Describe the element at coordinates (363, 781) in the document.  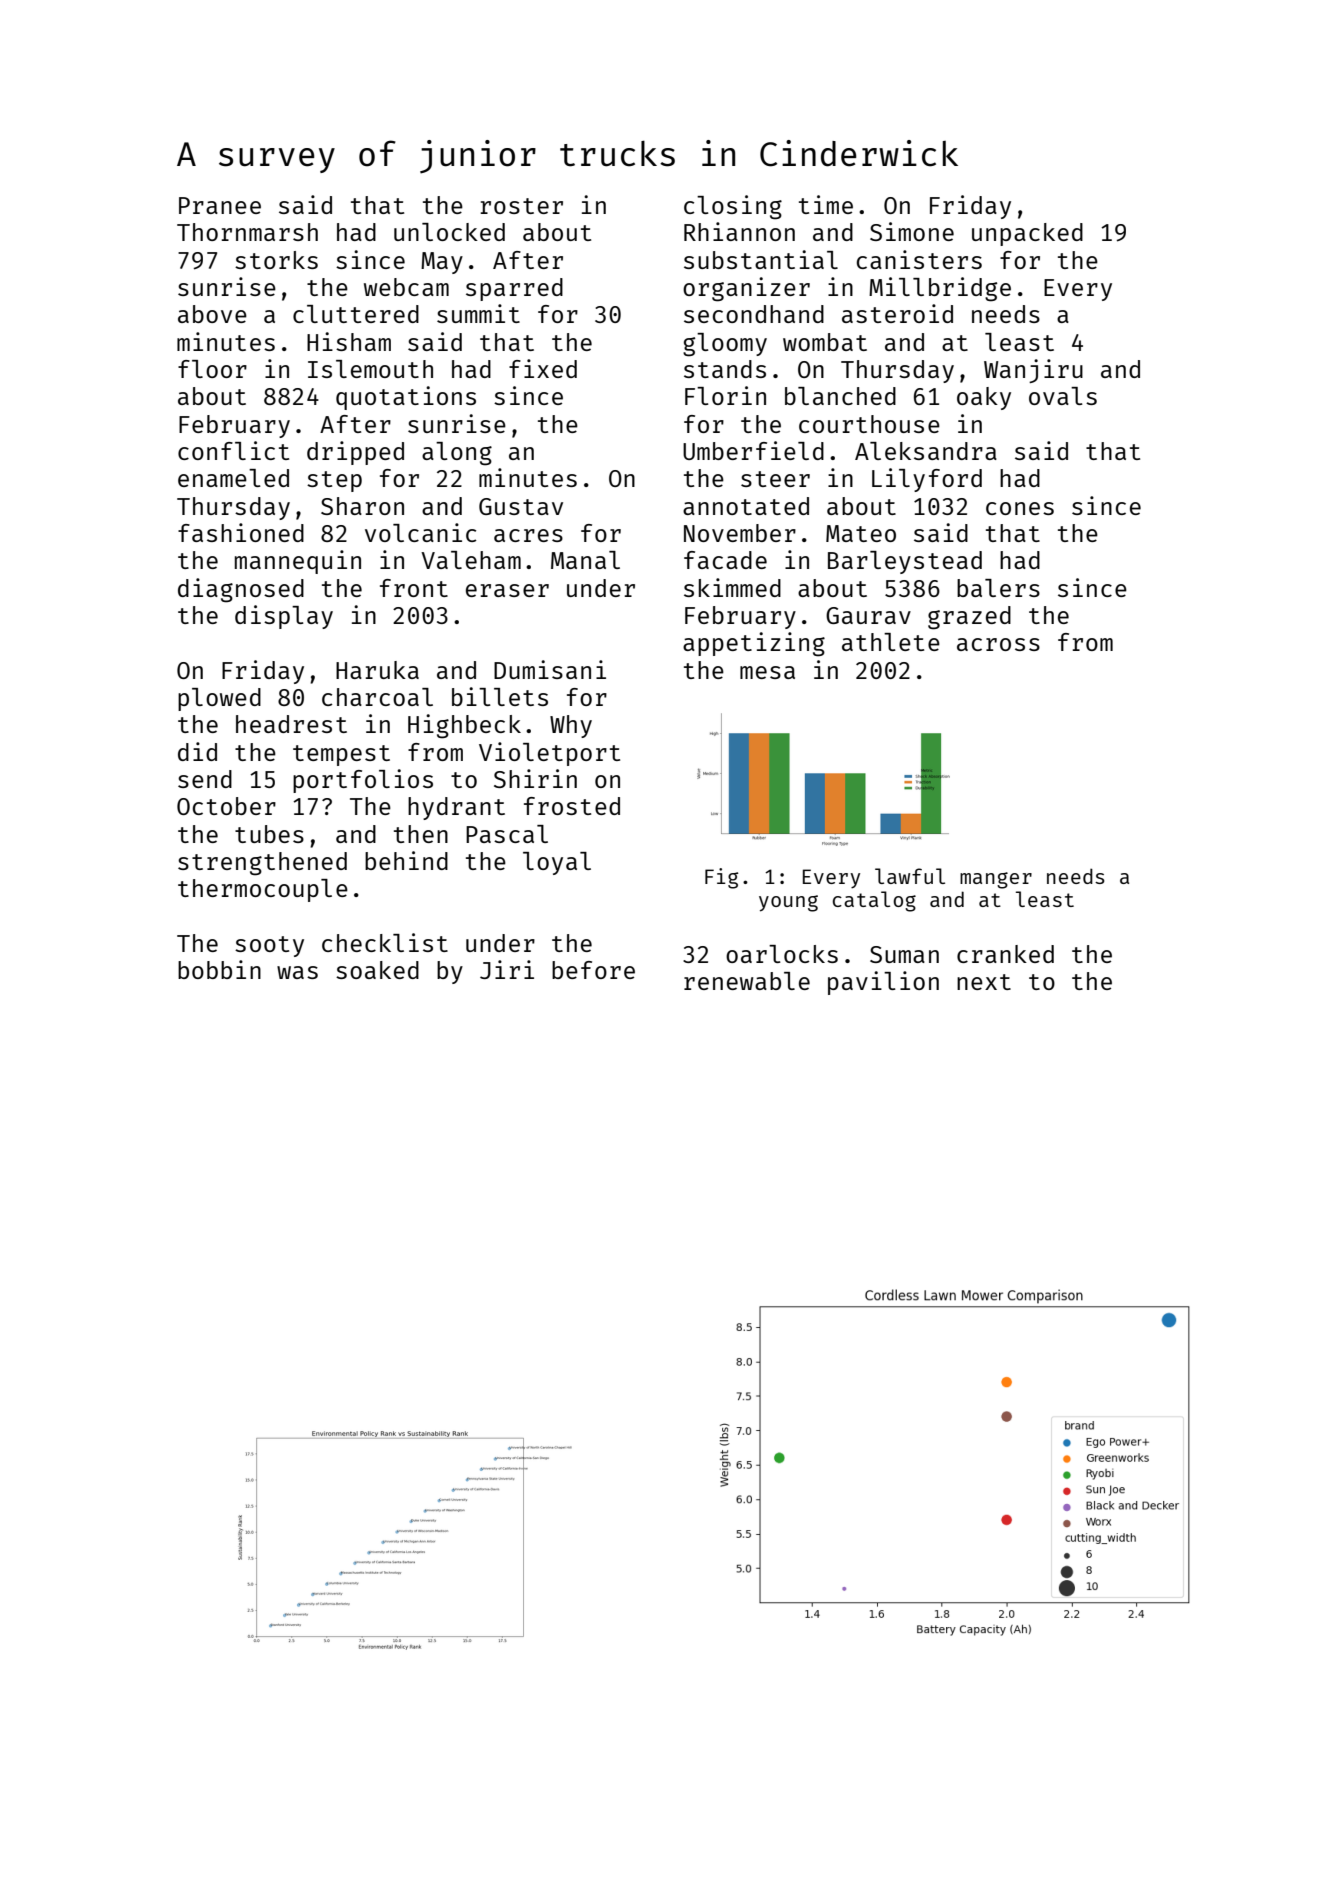
I see `portfolios` at that location.
